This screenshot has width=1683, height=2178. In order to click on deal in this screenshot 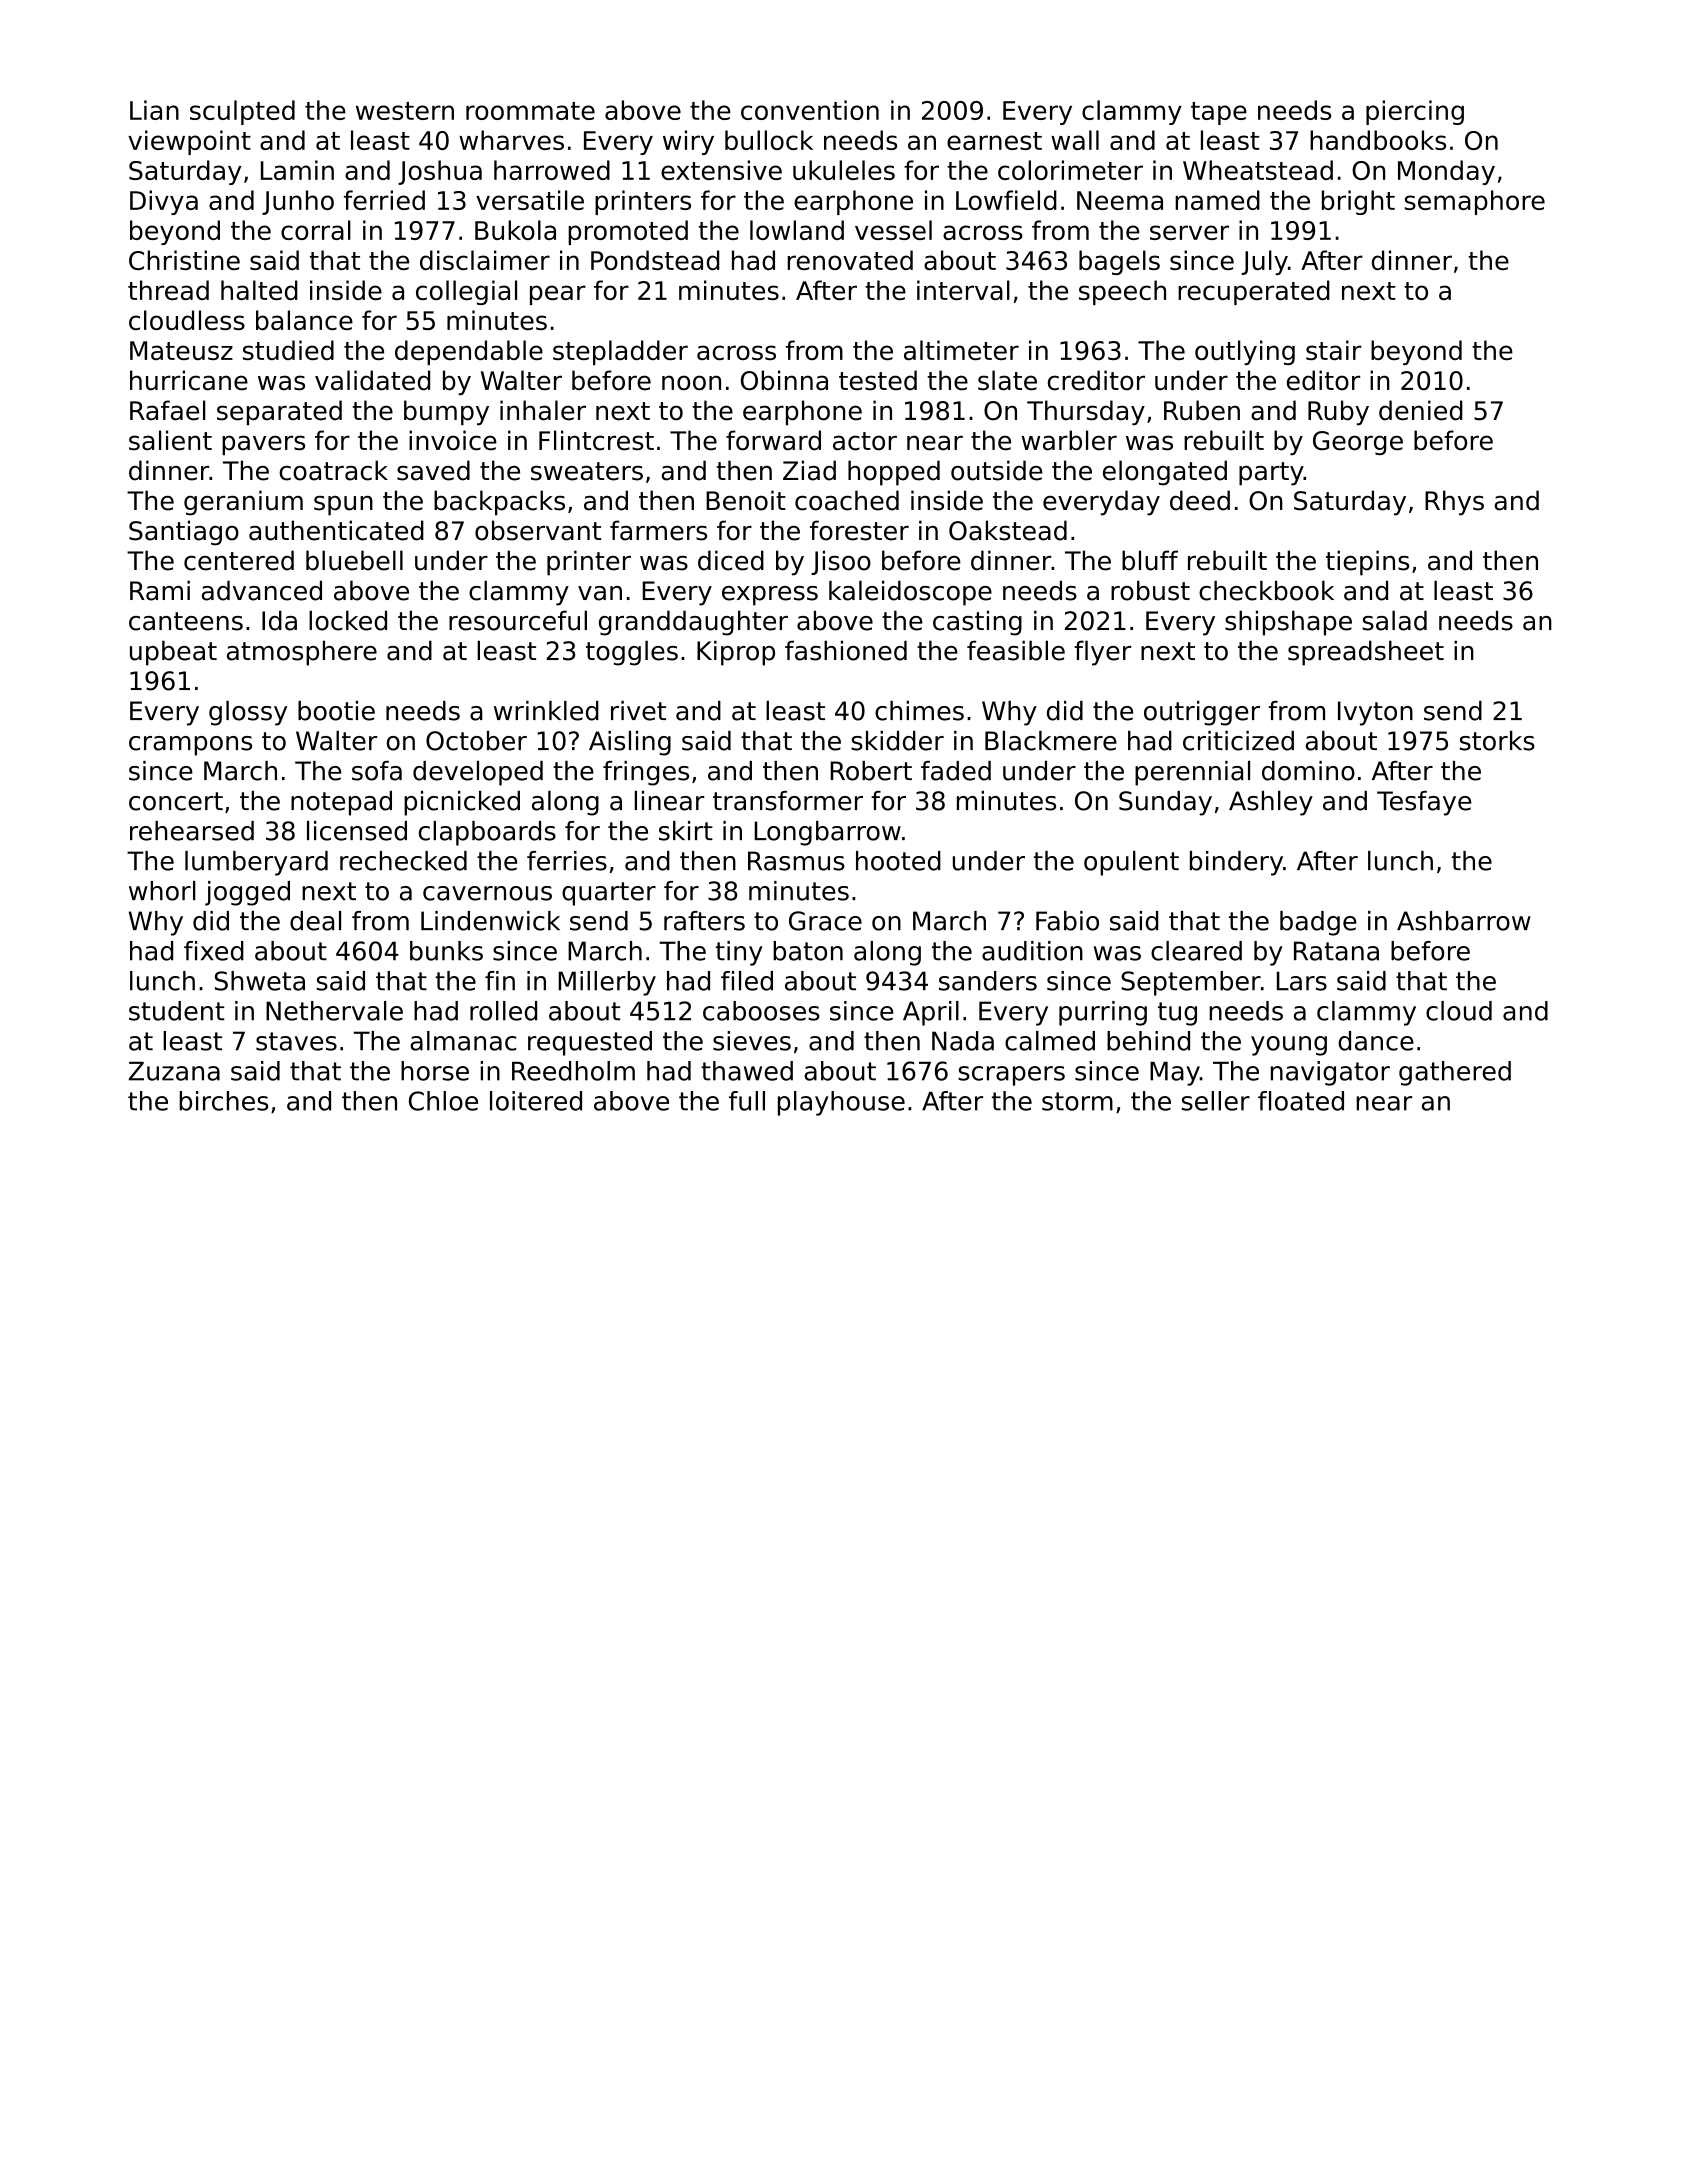, I will do `click(315, 921)`.
